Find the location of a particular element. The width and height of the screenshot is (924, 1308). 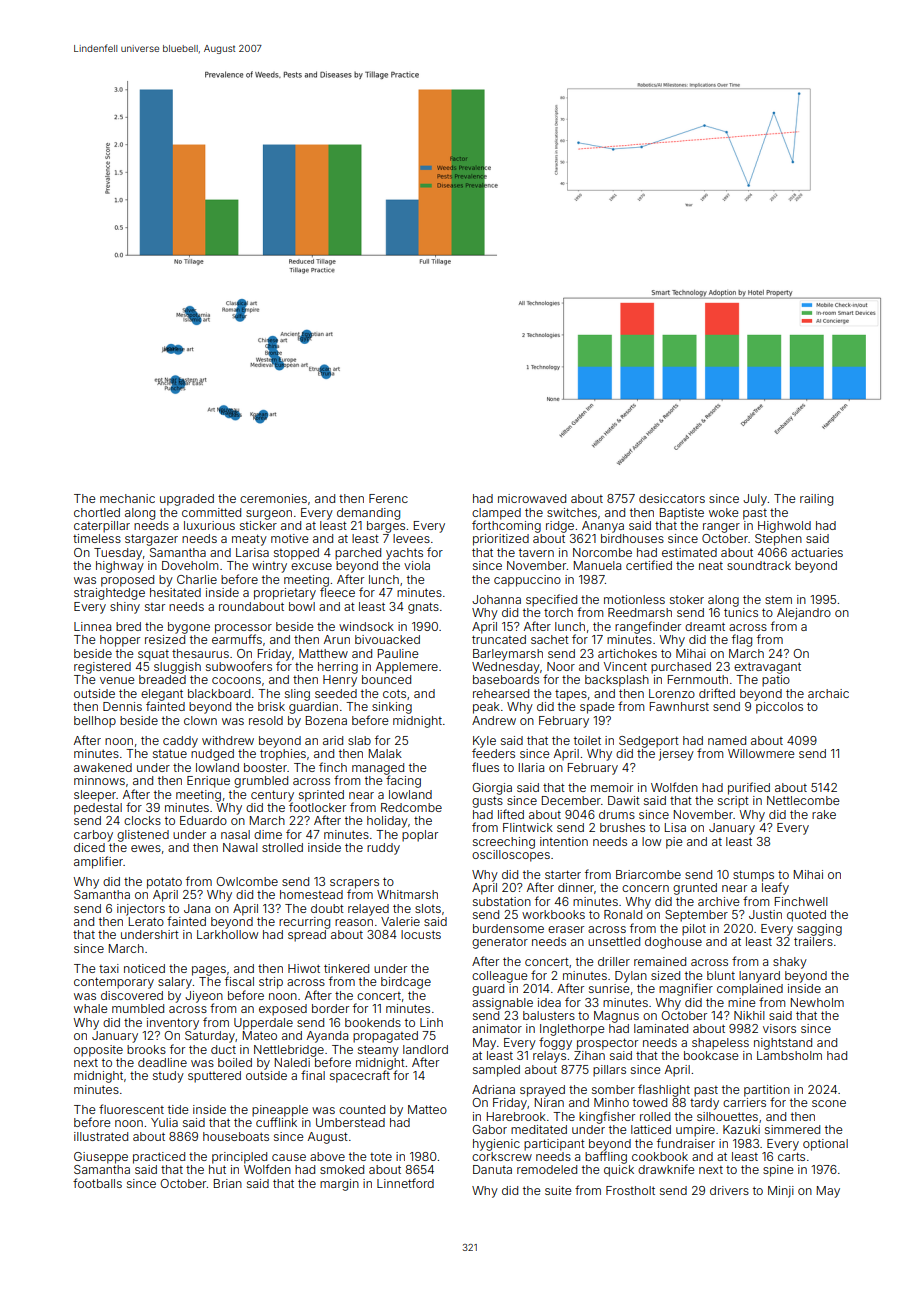

proprietary is located at coordinates (285, 594).
